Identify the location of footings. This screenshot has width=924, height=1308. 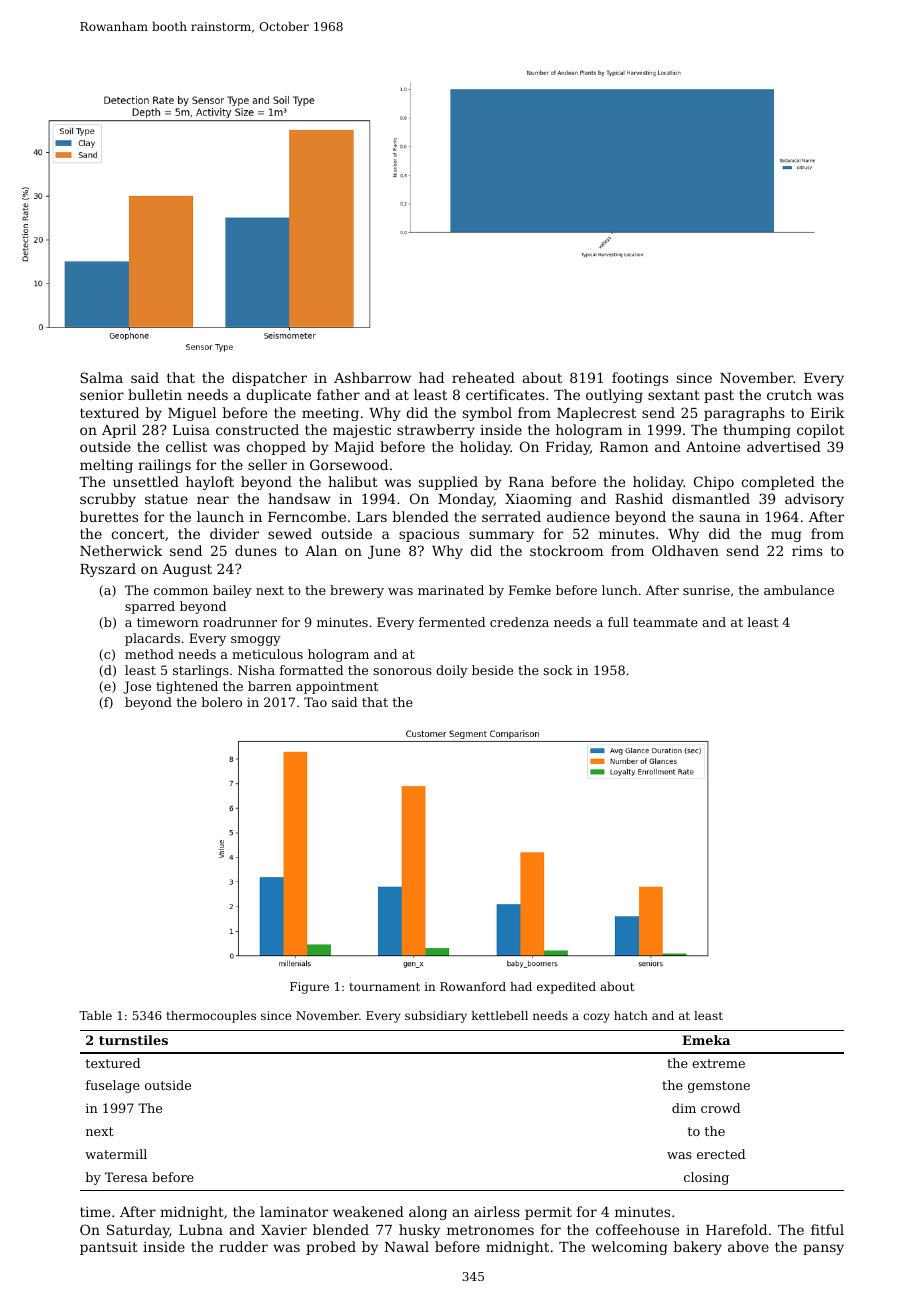
(640, 379).
